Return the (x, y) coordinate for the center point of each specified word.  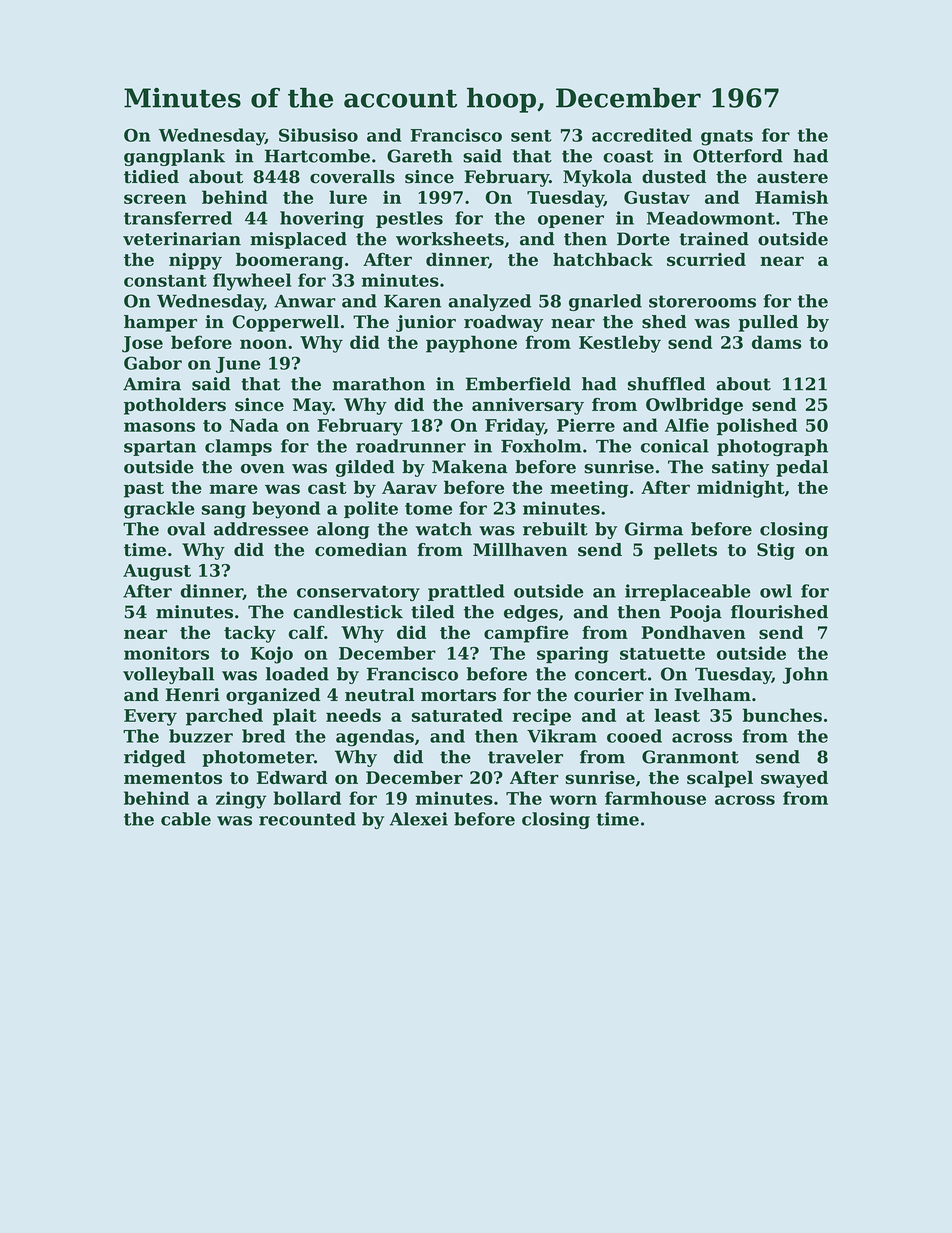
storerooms (702, 301)
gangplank (174, 157)
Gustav (657, 197)
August (157, 572)
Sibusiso (318, 135)
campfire (526, 634)
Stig (776, 551)
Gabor (153, 363)
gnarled (605, 302)
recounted (307, 819)
